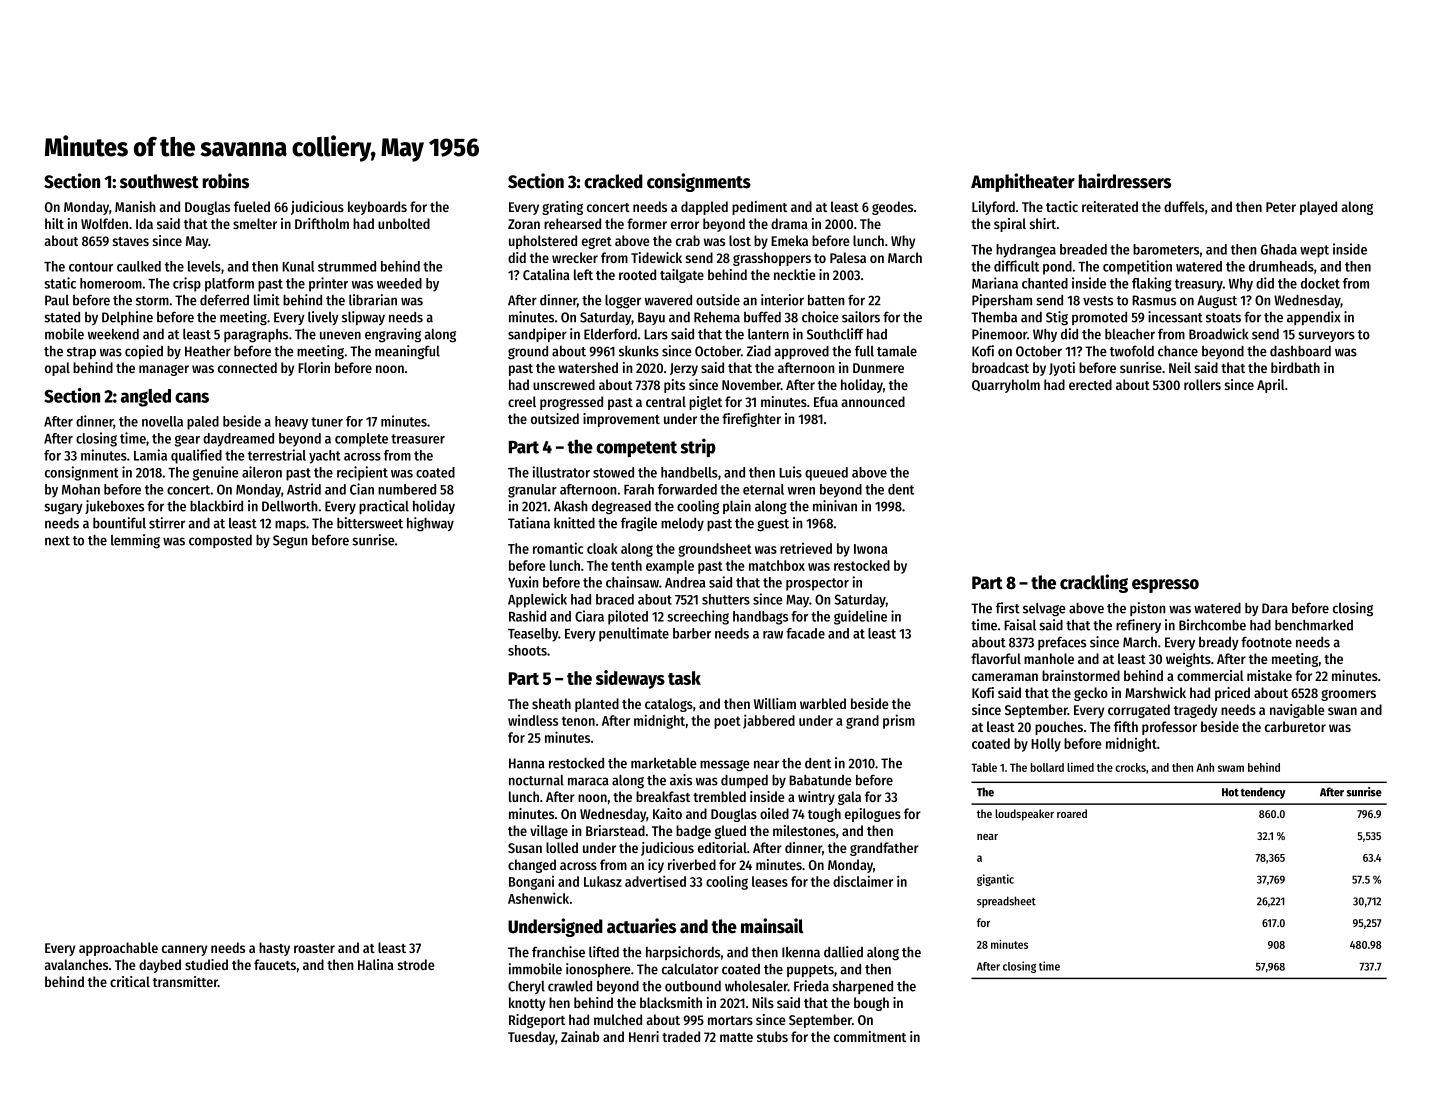  I want to click on geodes, so click(892, 208).
